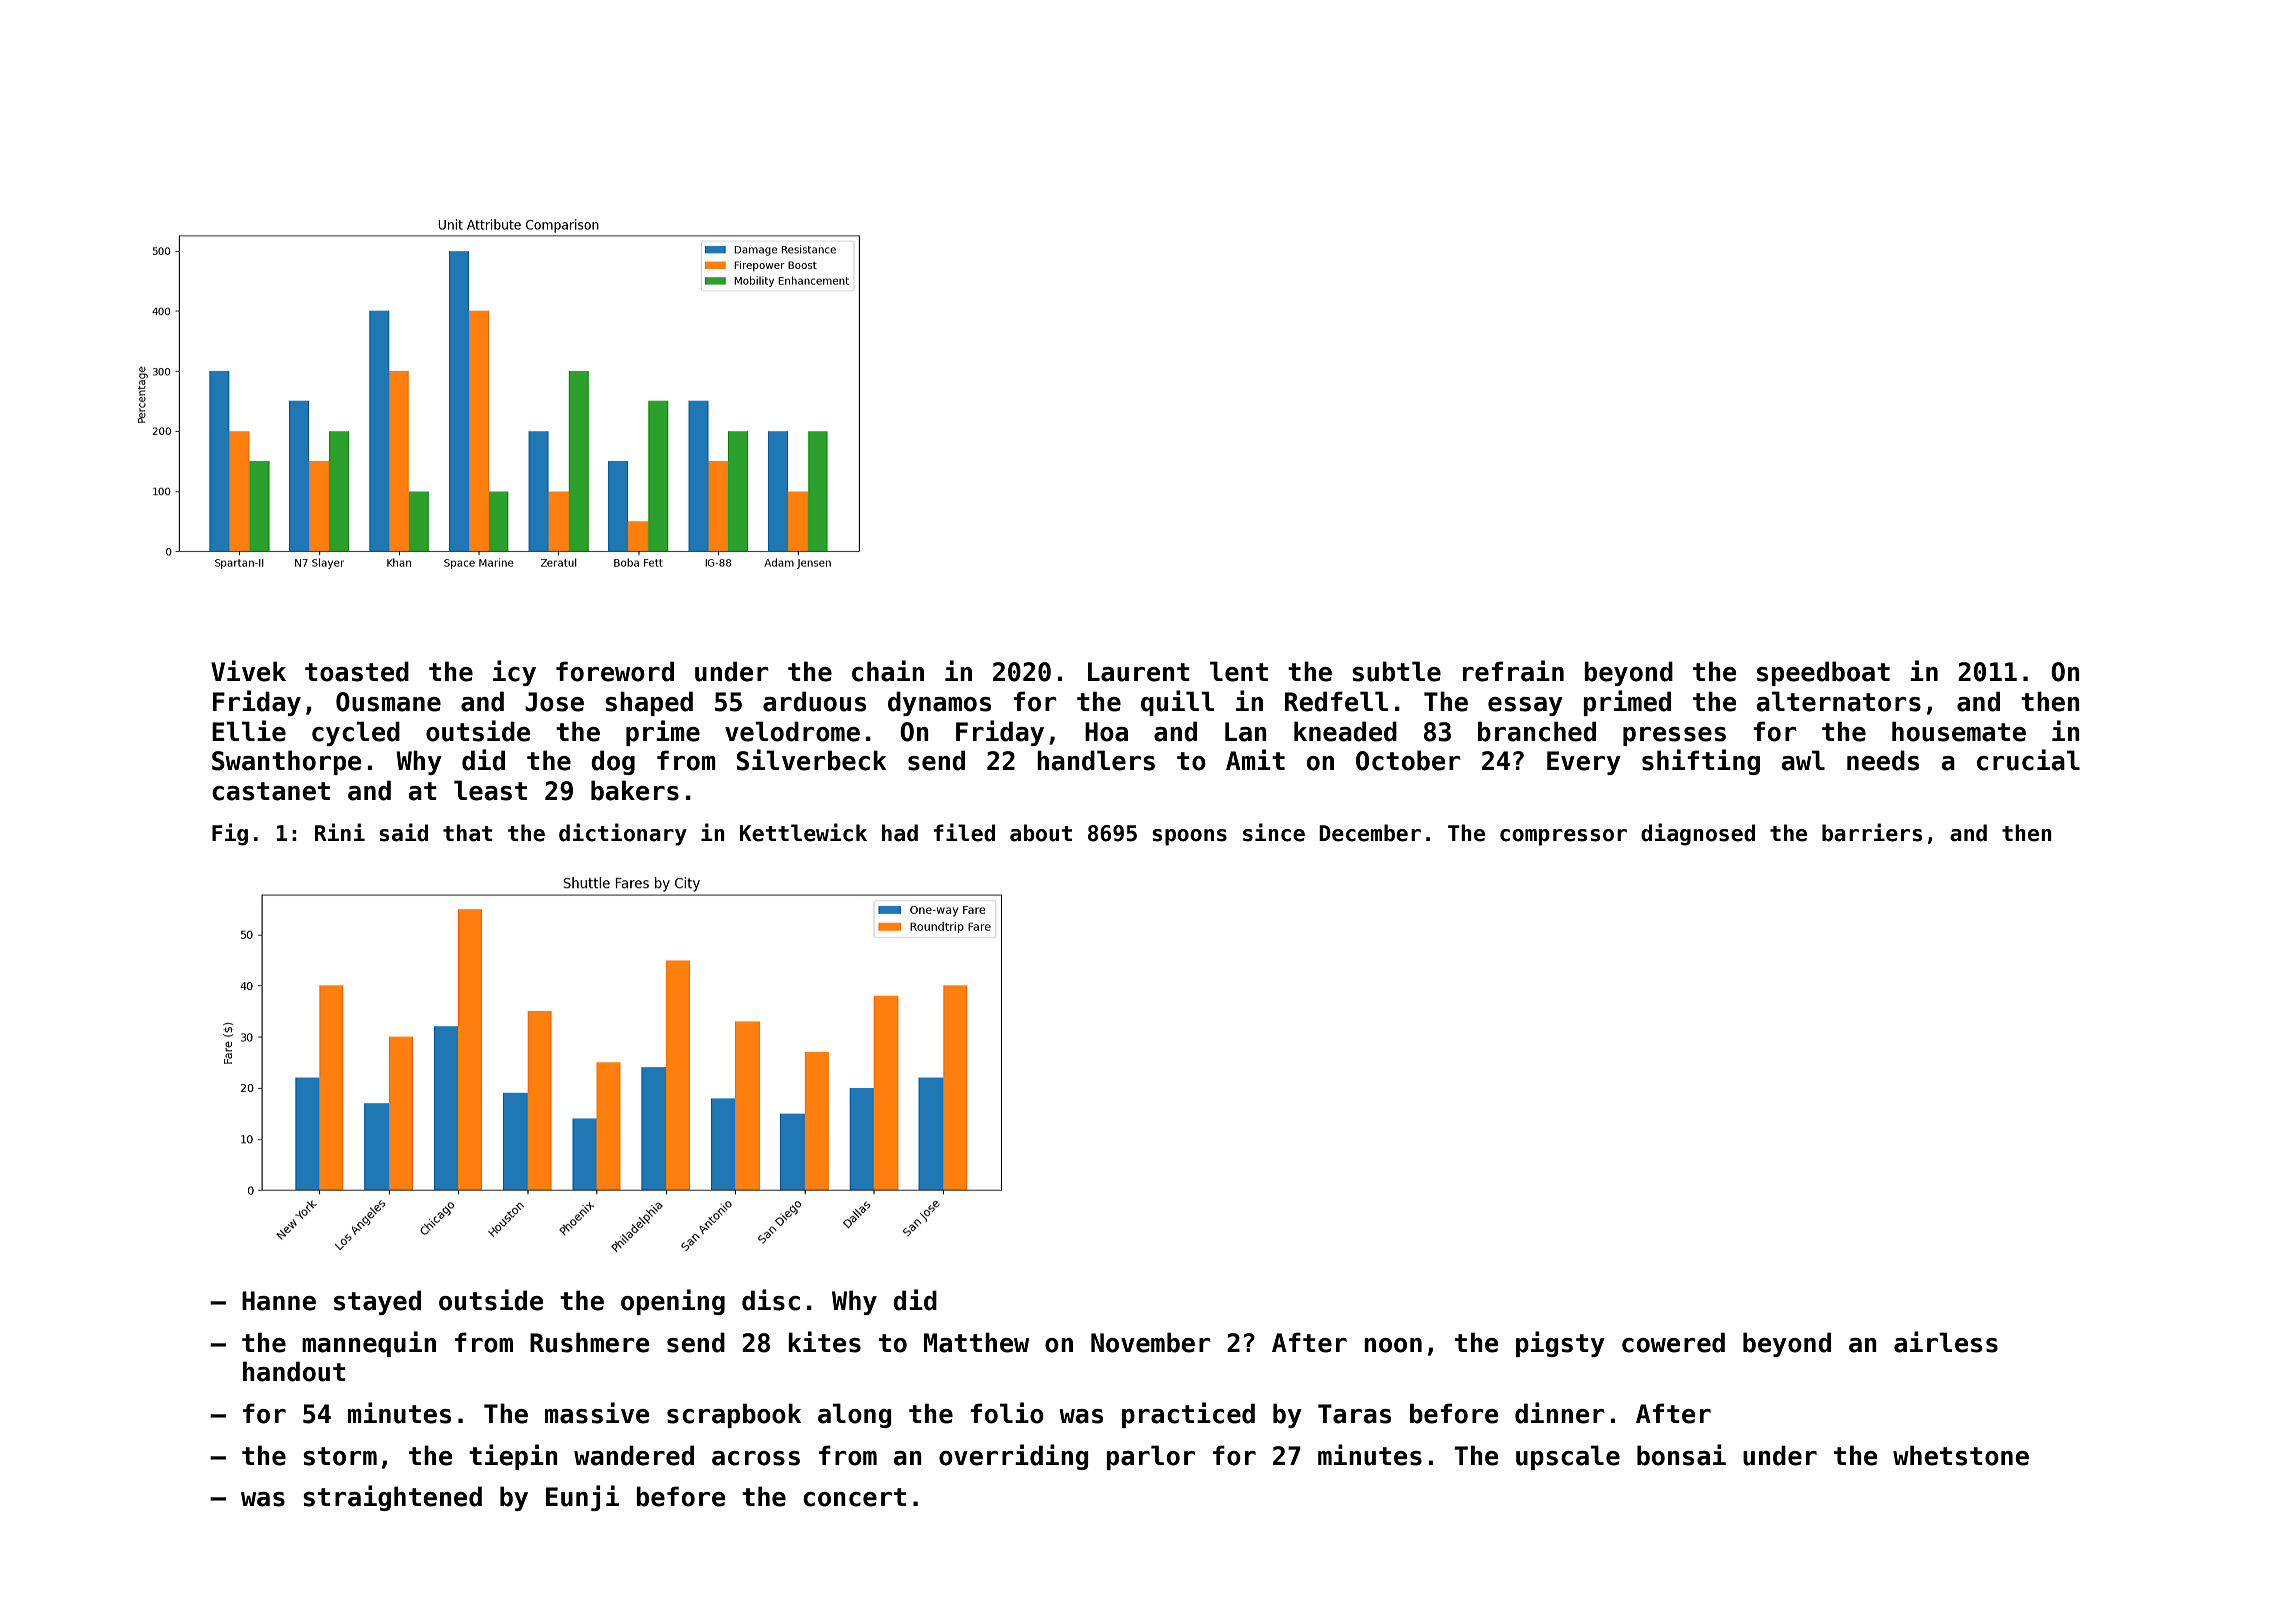 This document has width=2292, height=1620. I want to click on noon, so click(1393, 1345).
